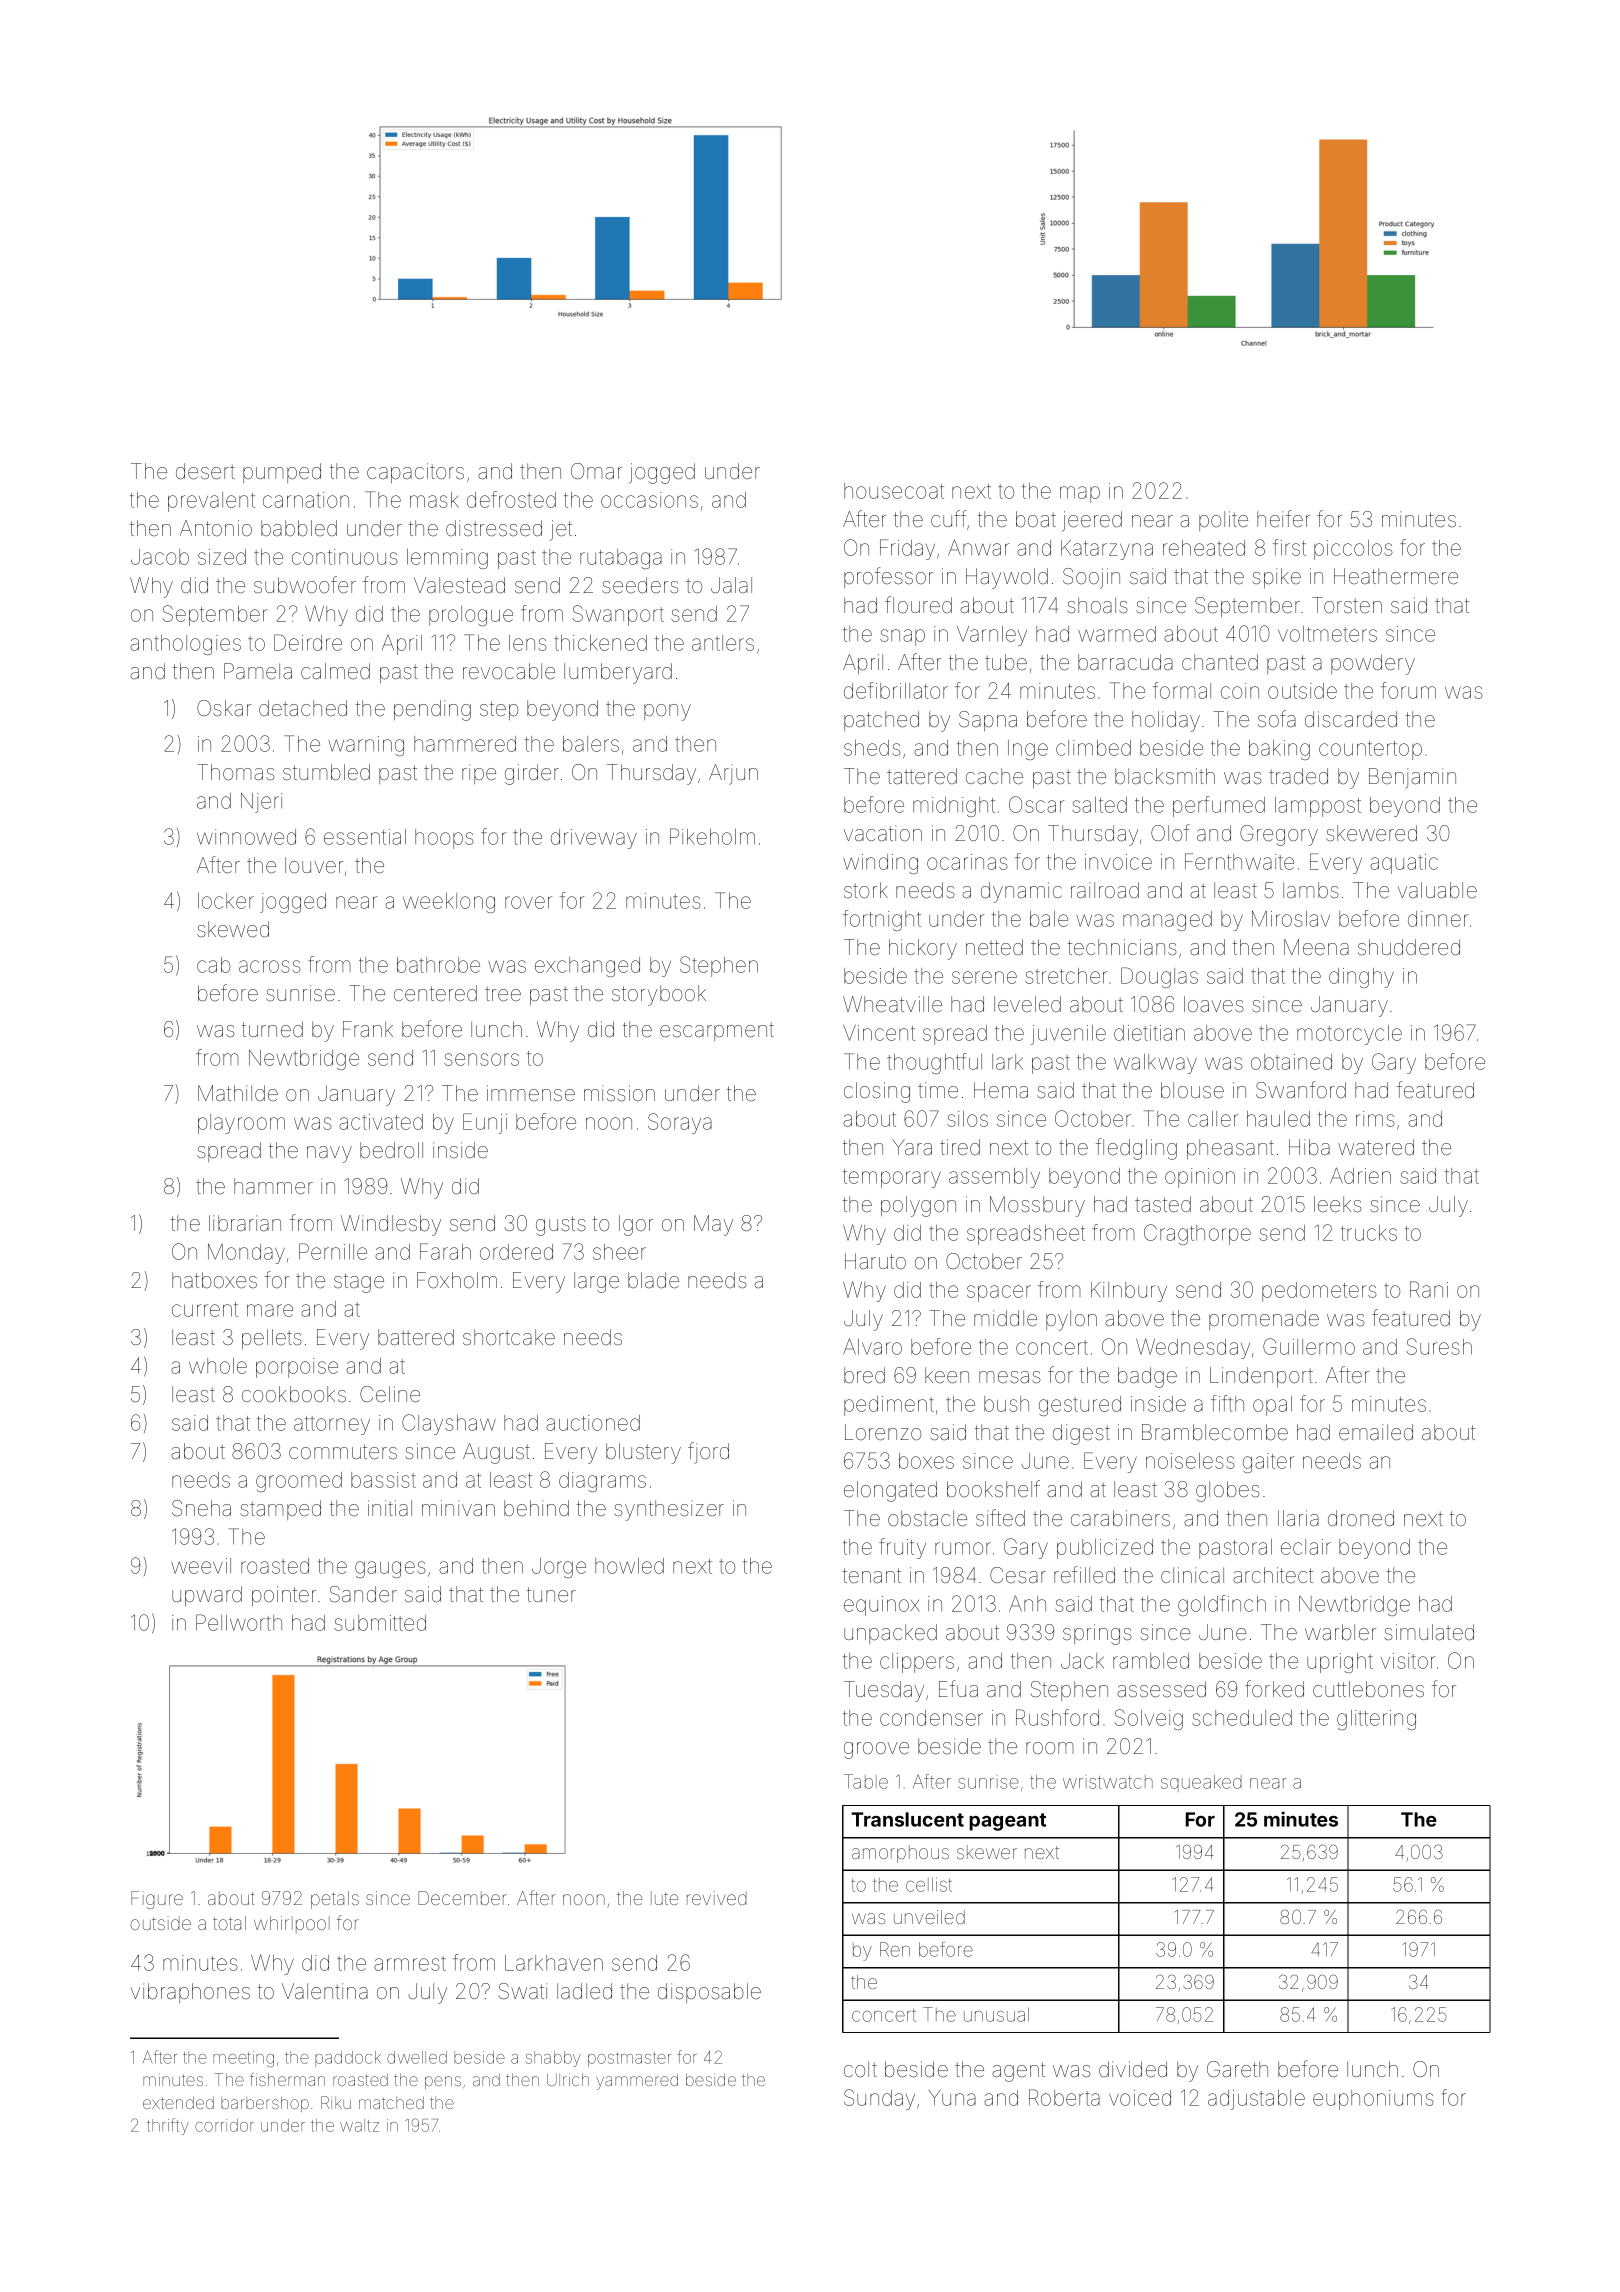  What do you see at coordinates (996, 2014) in the image?
I see `unusual` at bounding box center [996, 2014].
